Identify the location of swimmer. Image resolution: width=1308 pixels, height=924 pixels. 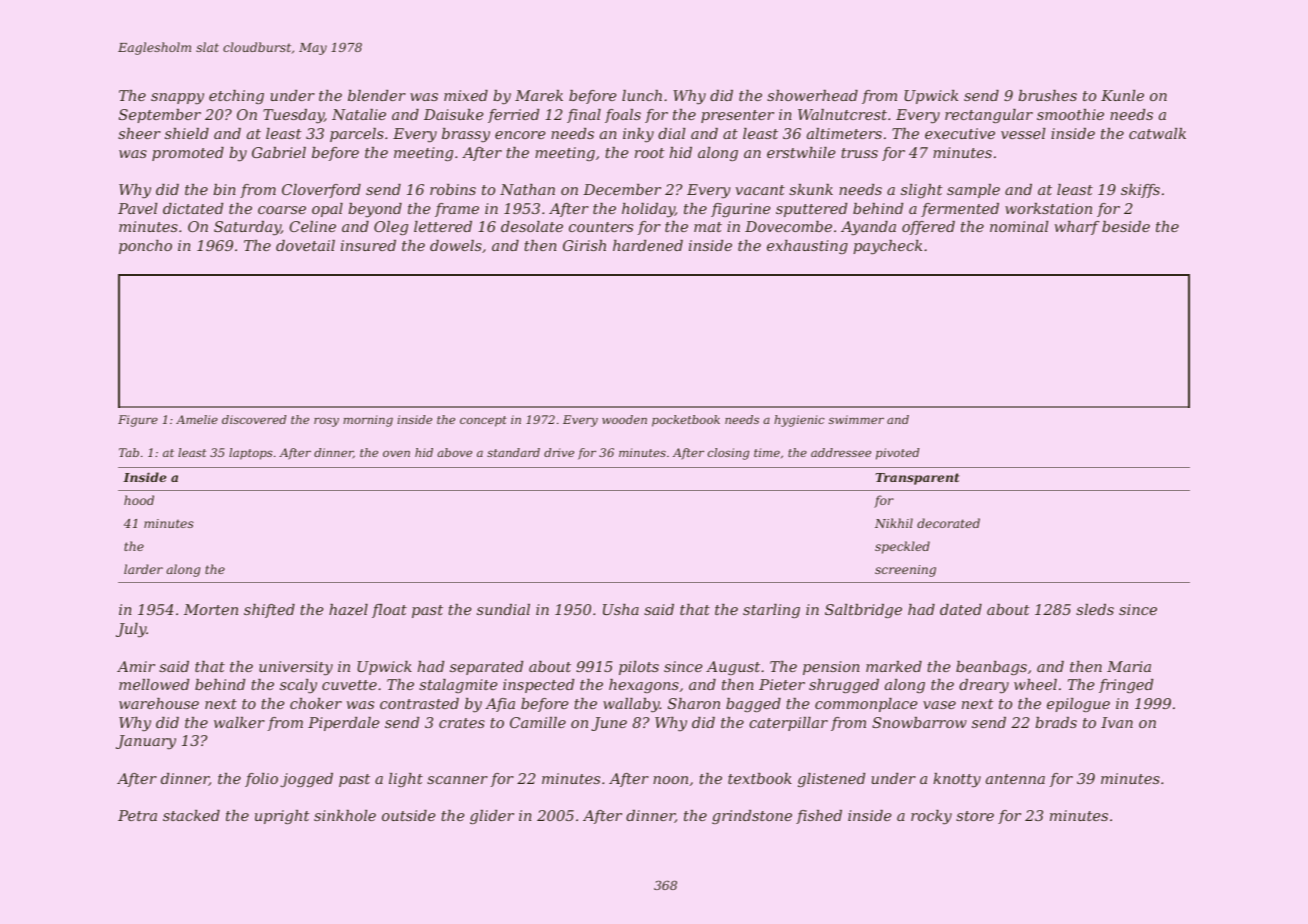
(856, 419).
